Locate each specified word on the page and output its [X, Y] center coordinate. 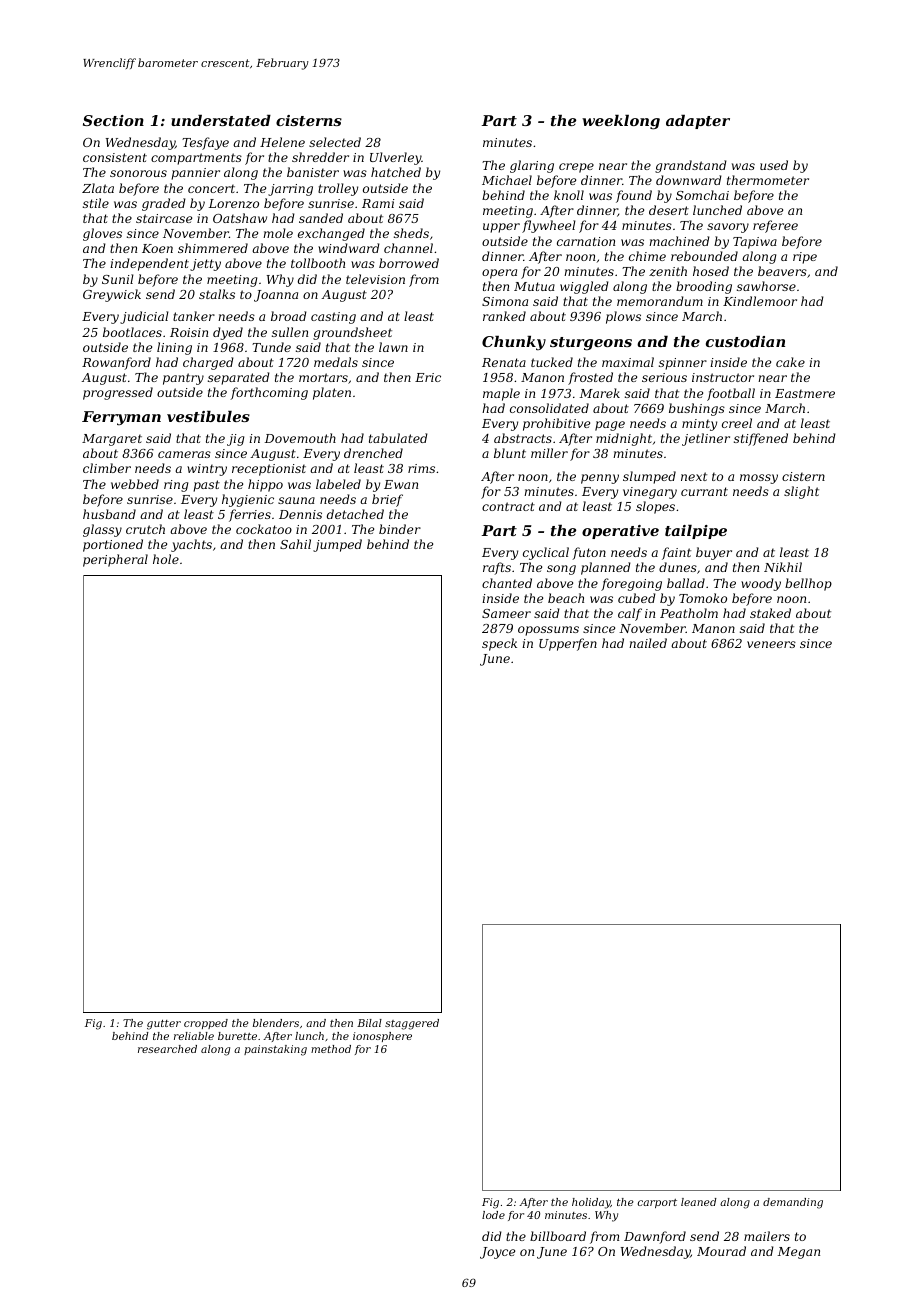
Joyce [497, 1253]
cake [790, 362]
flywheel [549, 226]
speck [499, 644]
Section [113, 120]
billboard [558, 1236]
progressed [118, 393]
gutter [164, 1025]
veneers [771, 644]
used [774, 165]
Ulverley [396, 158]
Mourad [721, 1251]
